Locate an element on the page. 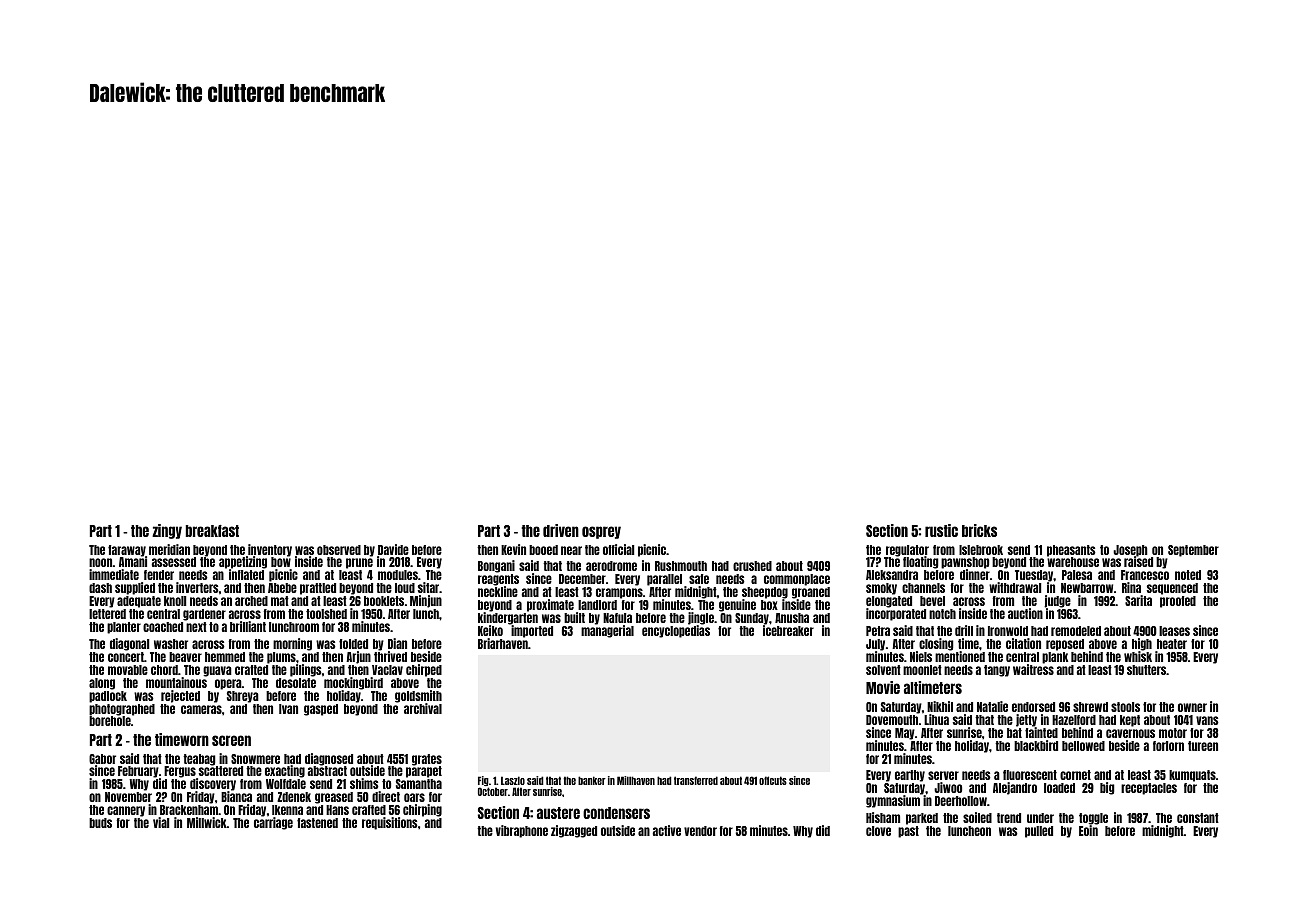 The width and height of the page is (1308, 924). osprey is located at coordinates (601, 532).
